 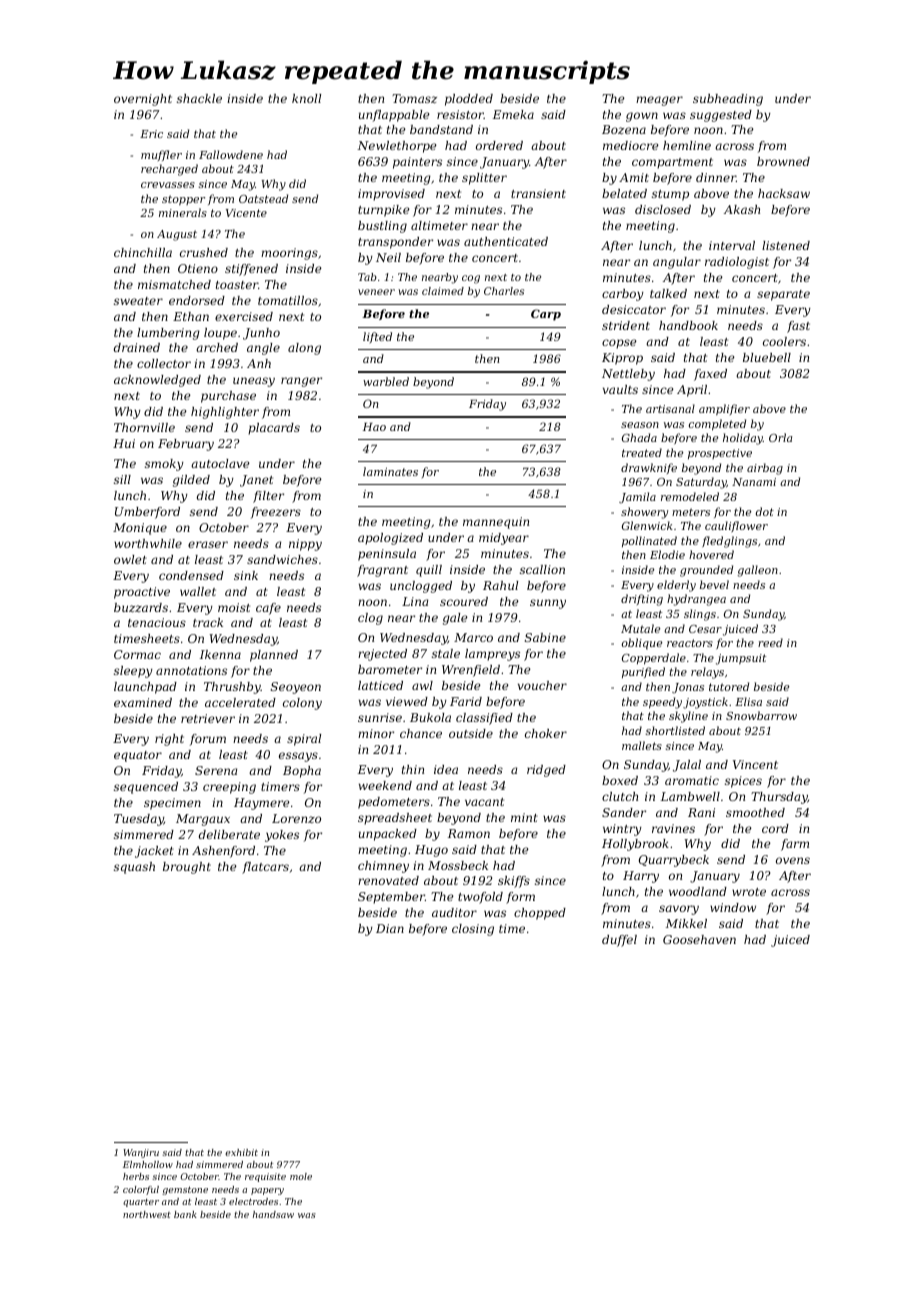 What do you see at coordinates (699, 939) in the page?
I see `Goosehaven` at bounding box center [699, 939].
